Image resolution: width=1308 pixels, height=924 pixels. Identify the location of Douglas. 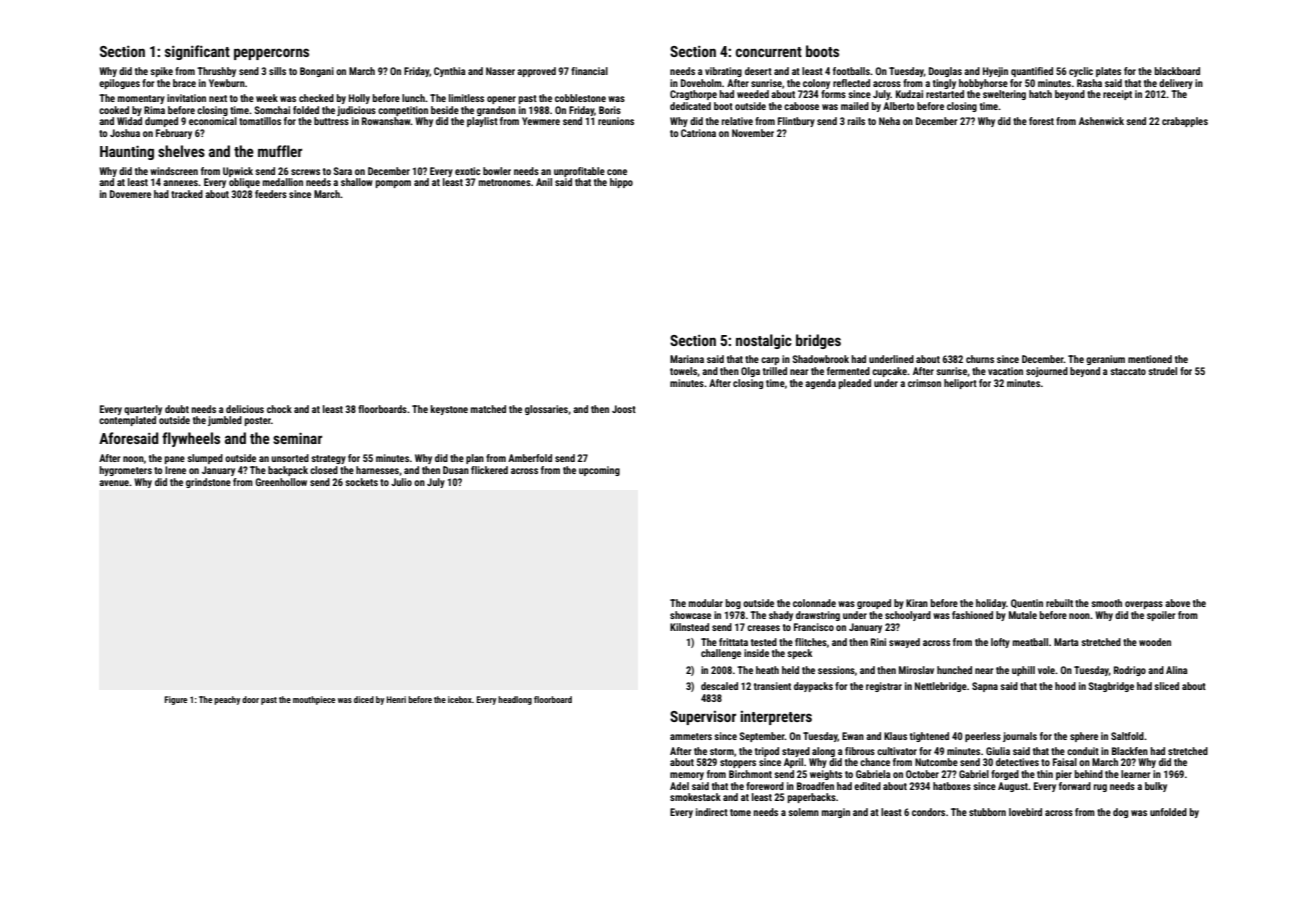
(945, 72).
